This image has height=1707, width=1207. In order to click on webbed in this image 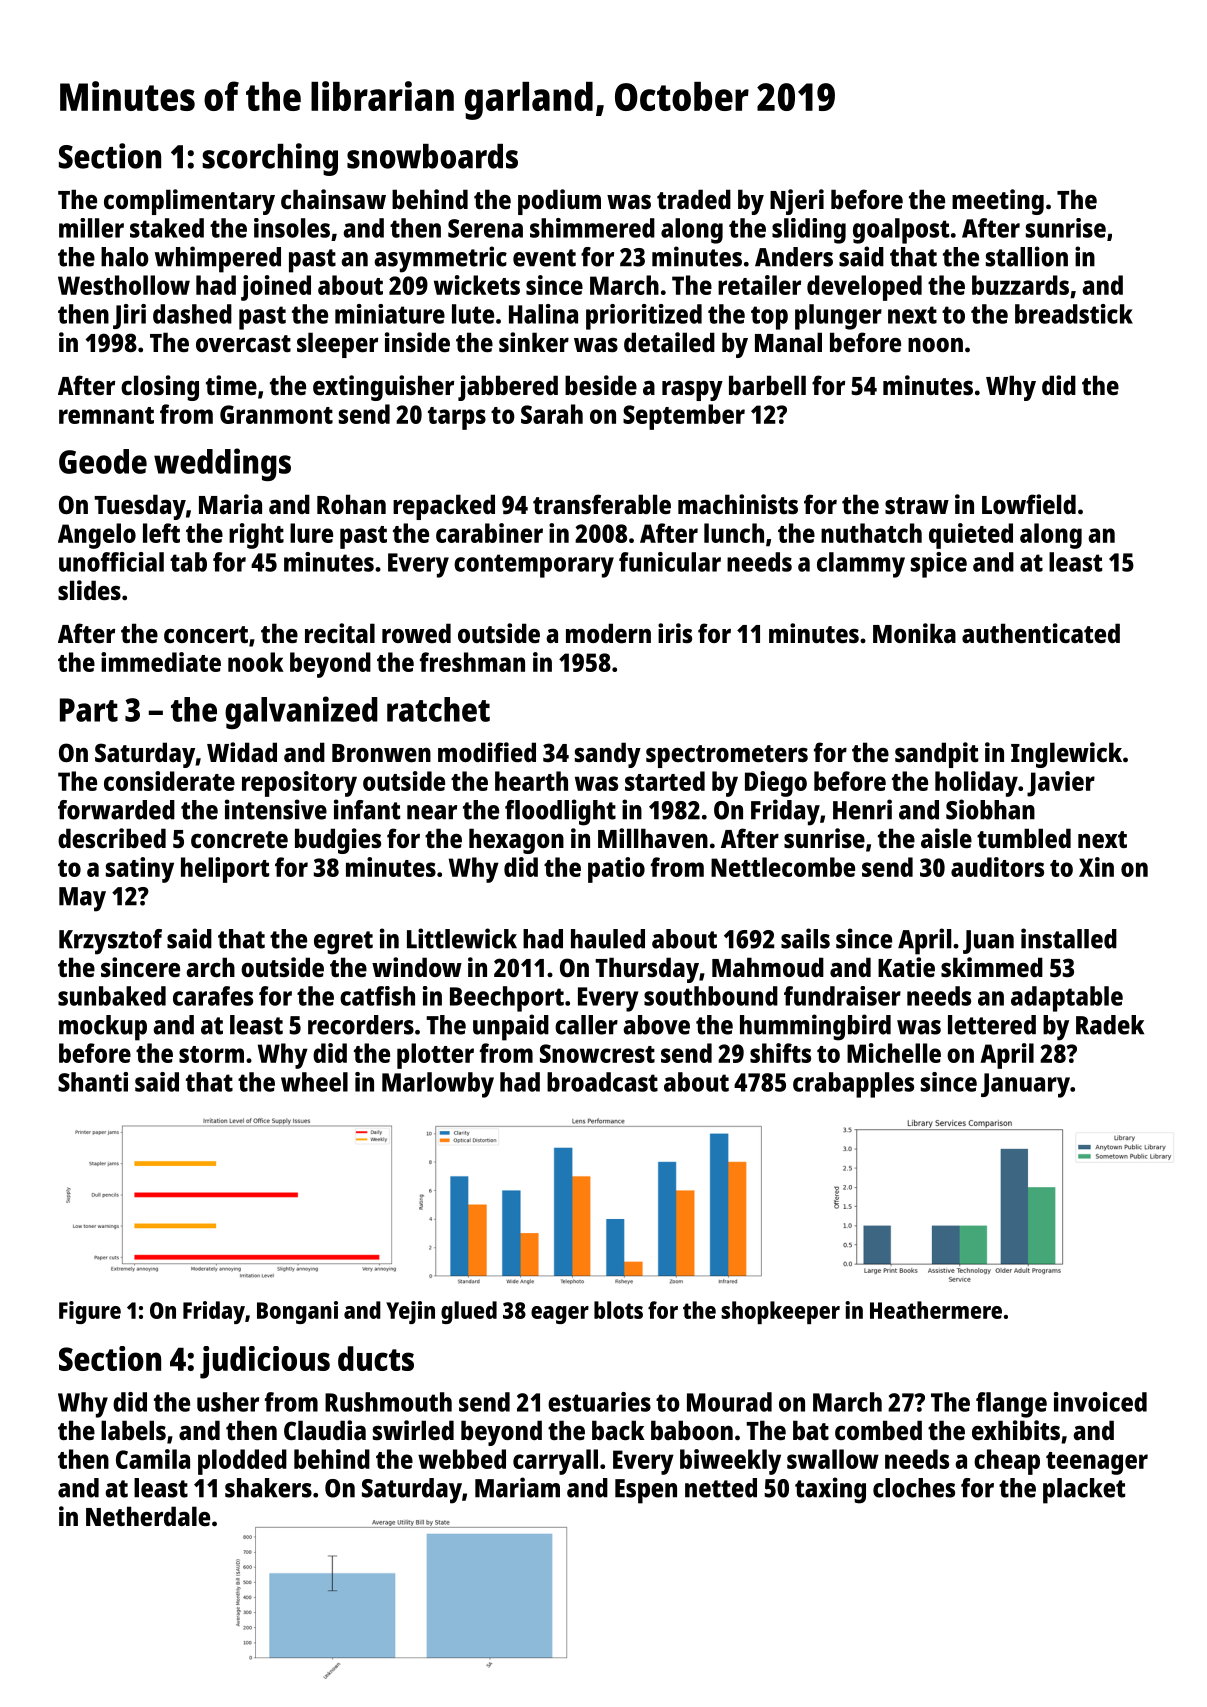, I will do `click(462, 1459)`.
